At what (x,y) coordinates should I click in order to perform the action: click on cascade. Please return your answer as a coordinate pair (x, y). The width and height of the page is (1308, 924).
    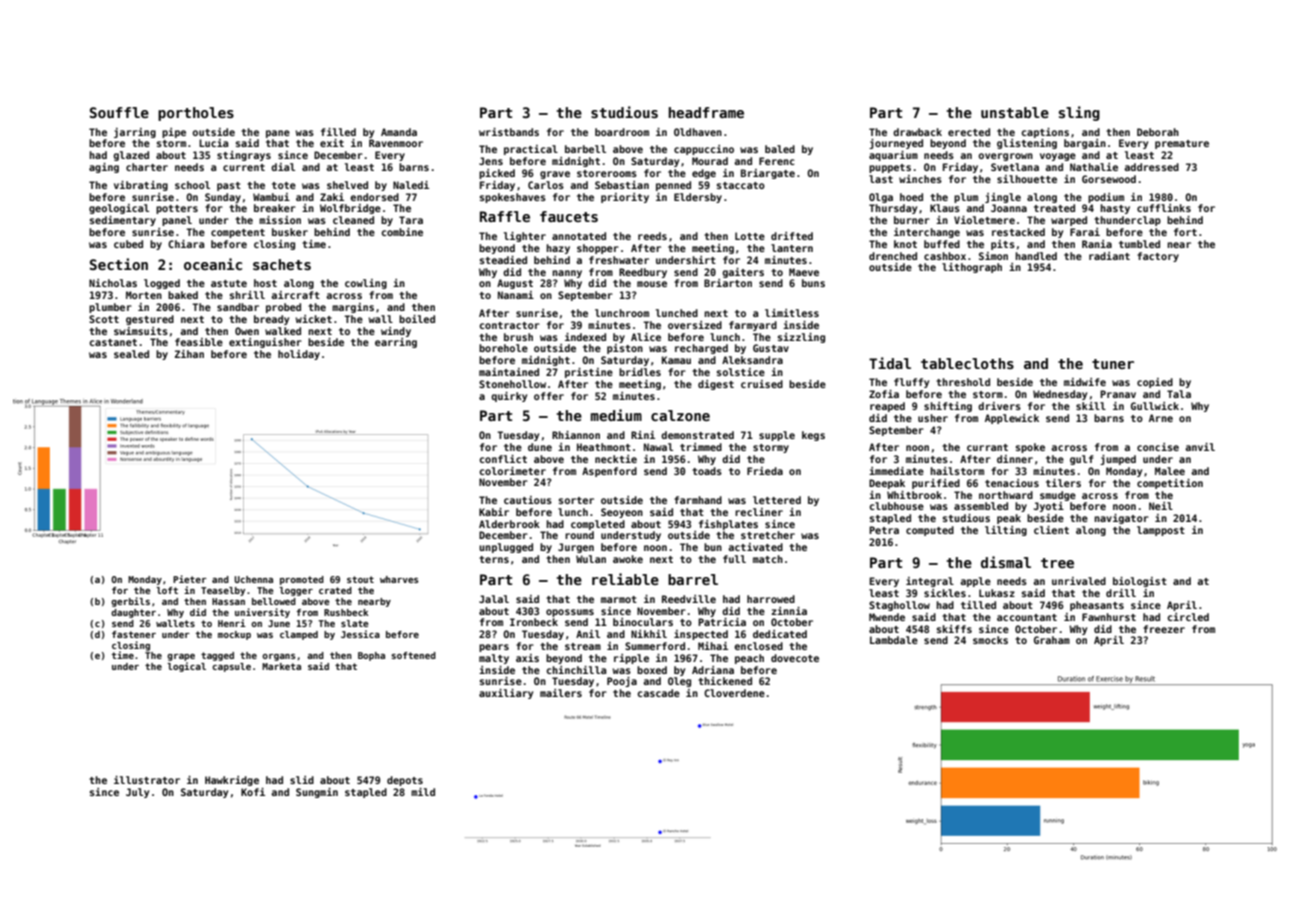
    Looking at the image, I should click on (659, 693).
